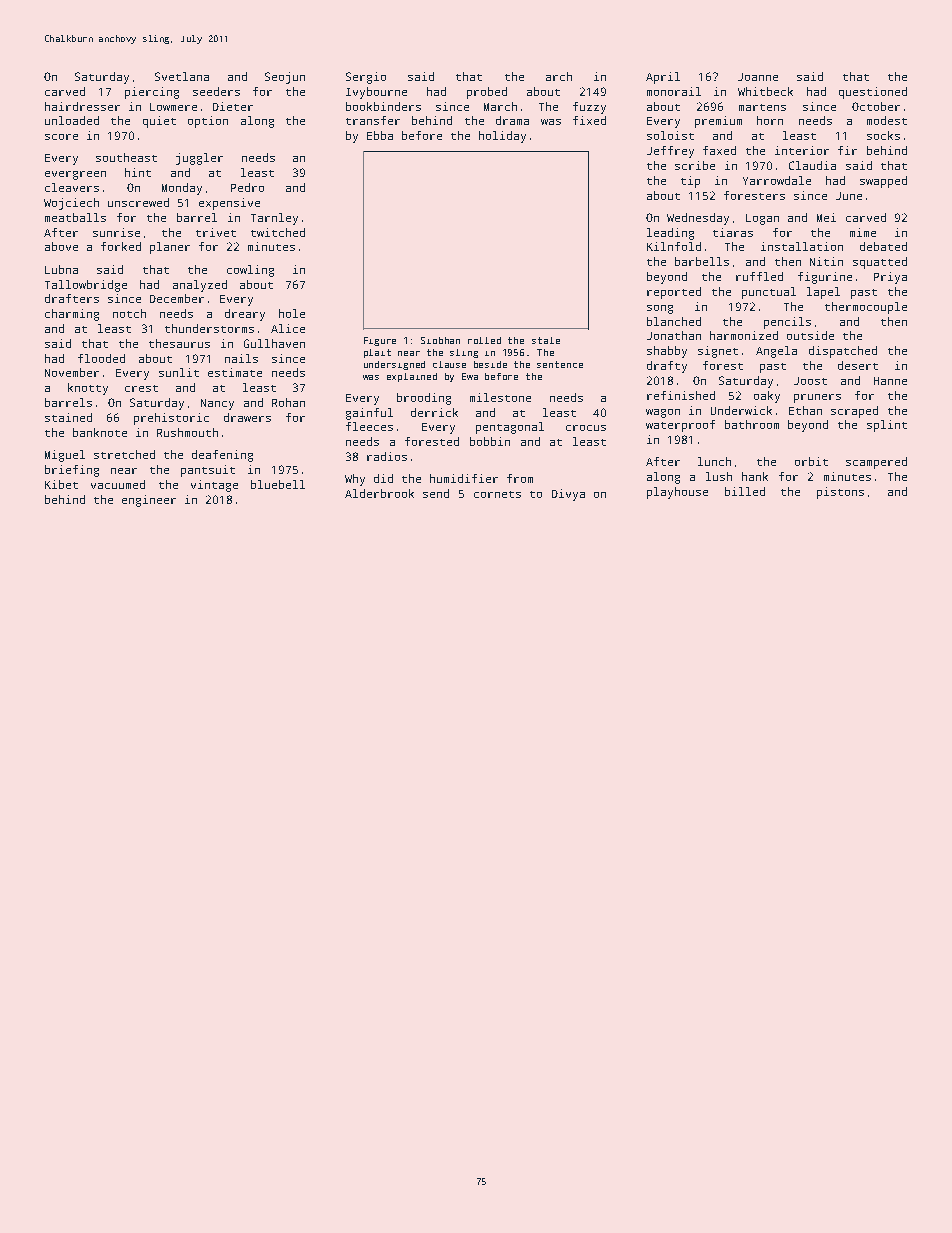 The width and height of the screenshot is (952, 1233). I want to click on vacuumed, so click(118, 484).
